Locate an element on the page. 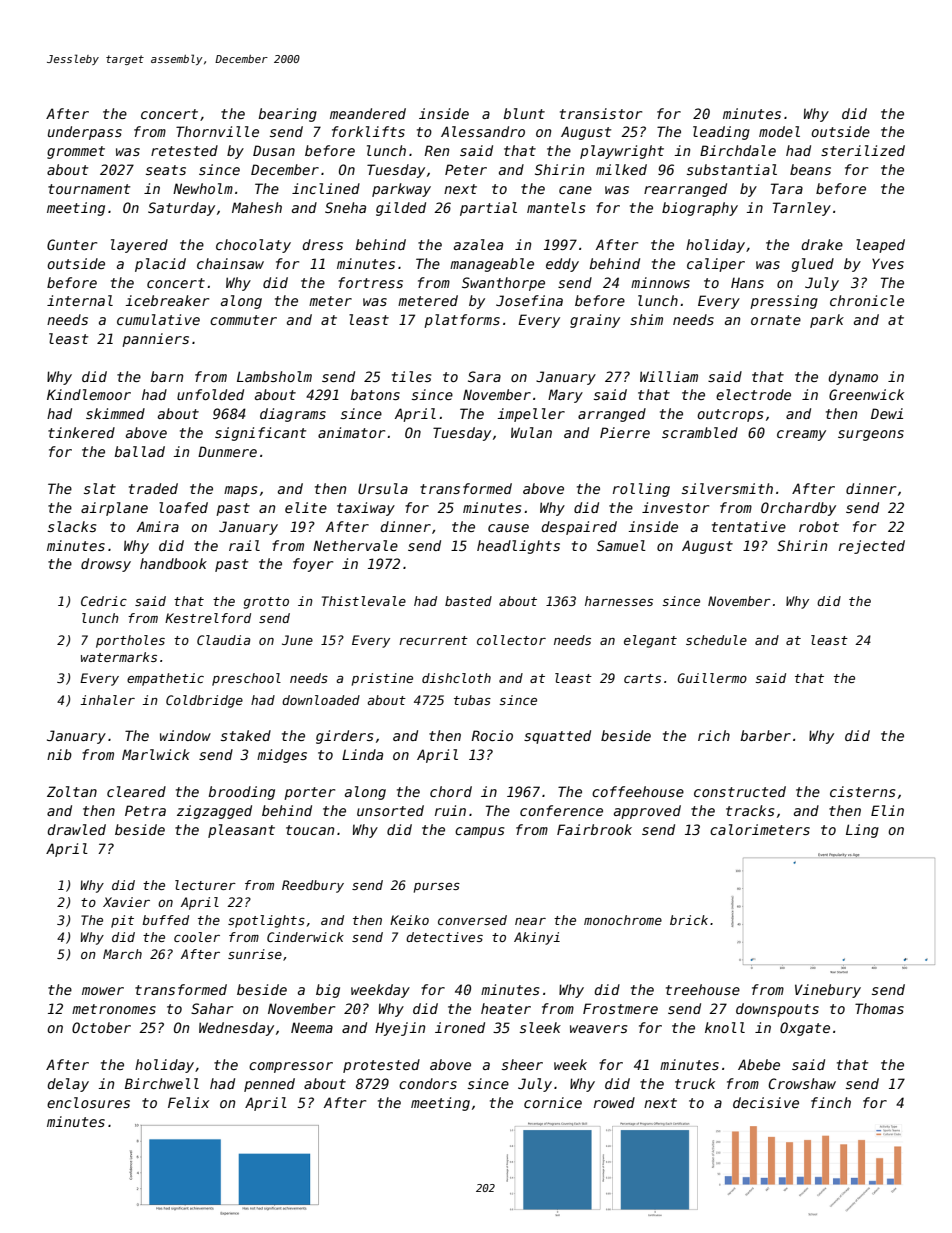  Ursula is located at coordinates (383, 488).
